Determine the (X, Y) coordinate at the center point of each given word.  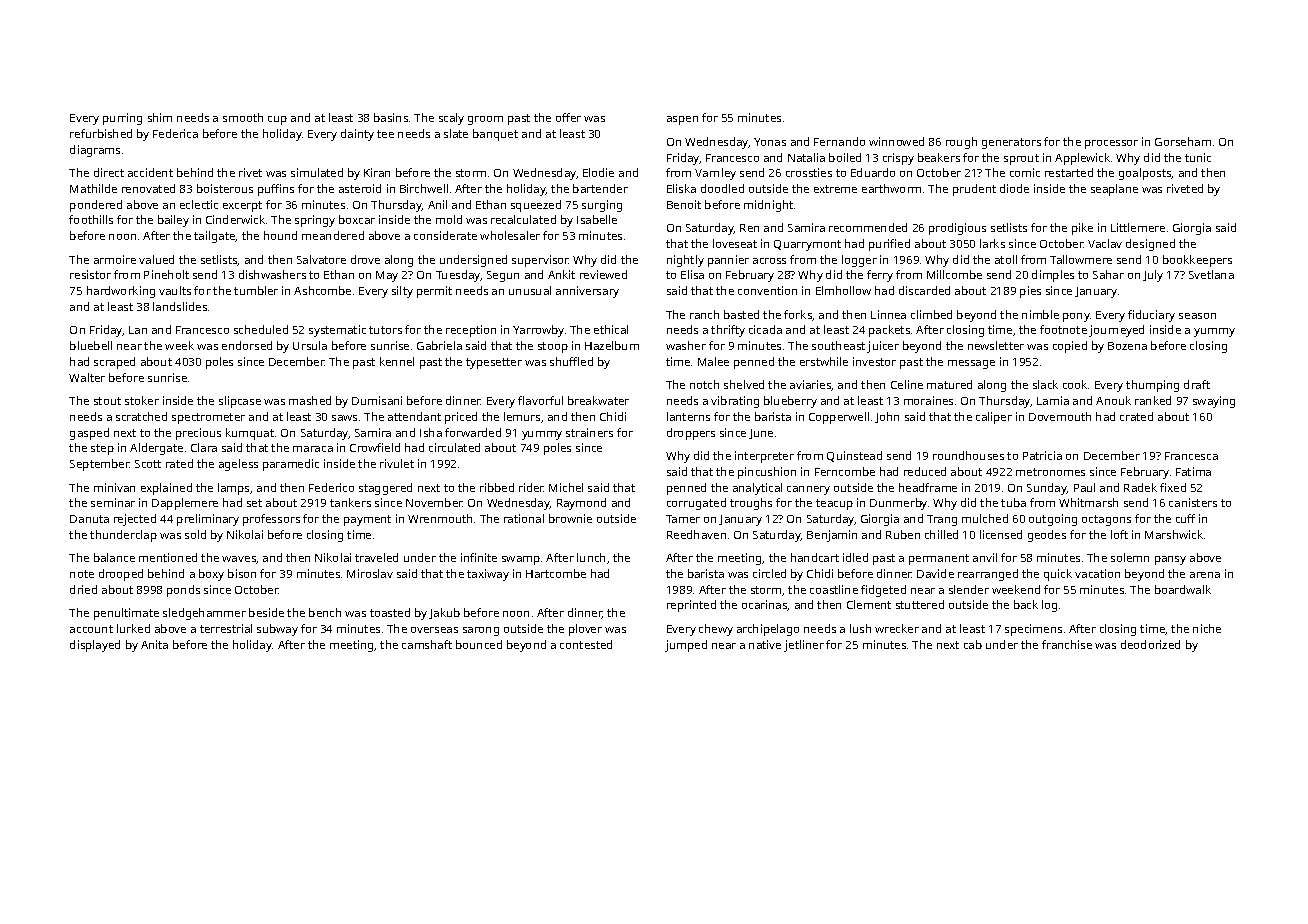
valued (156, 259)
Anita (154, 644)
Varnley (715, 174)
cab (973, 644)
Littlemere (1138, 227)
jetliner (804, 646)
